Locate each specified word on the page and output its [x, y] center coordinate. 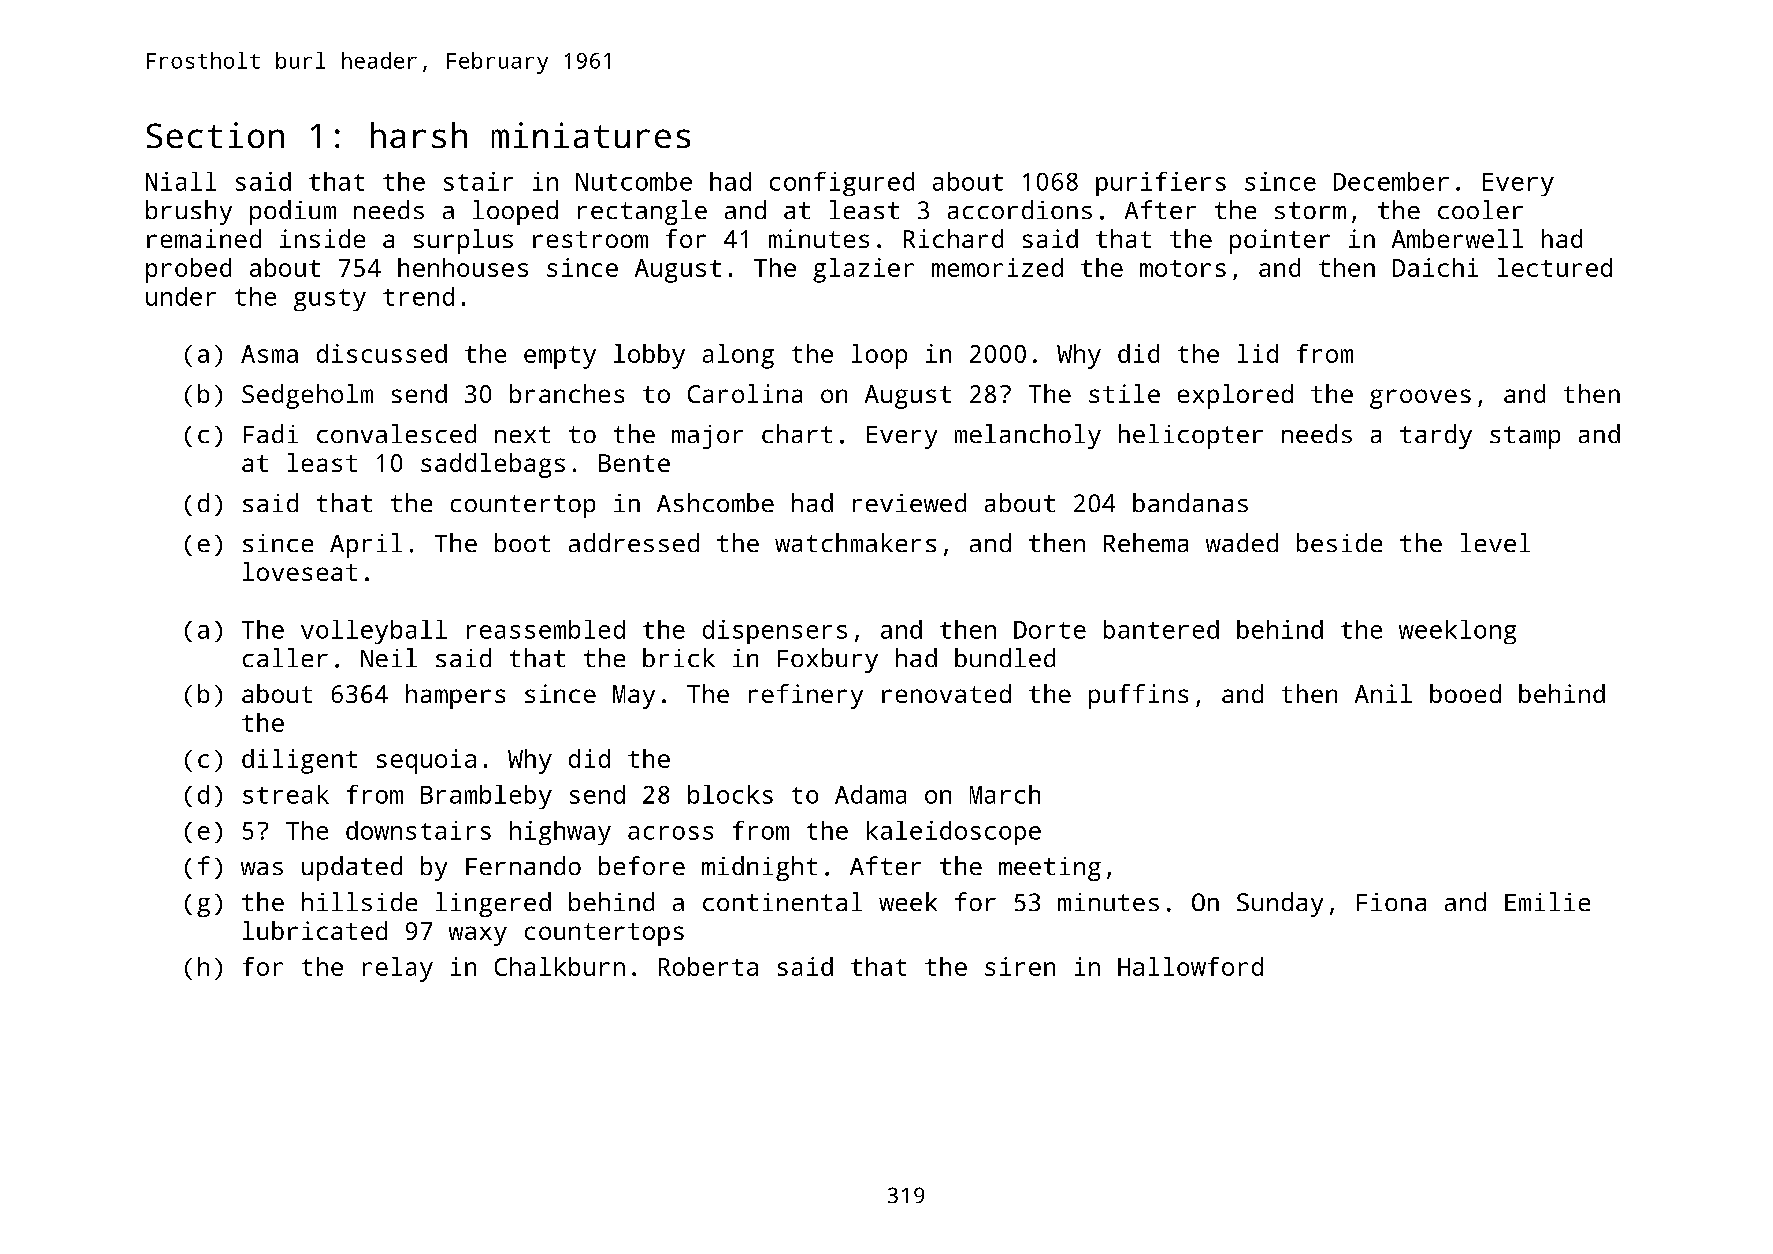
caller [285, 657]
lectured [1555, 267]
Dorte [1050, 630]
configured [842, 184]
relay [398, 969]
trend [418, 296]
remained [204, 238]
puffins [1138, 696]
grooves [1420, 399]
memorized [997, 267]
